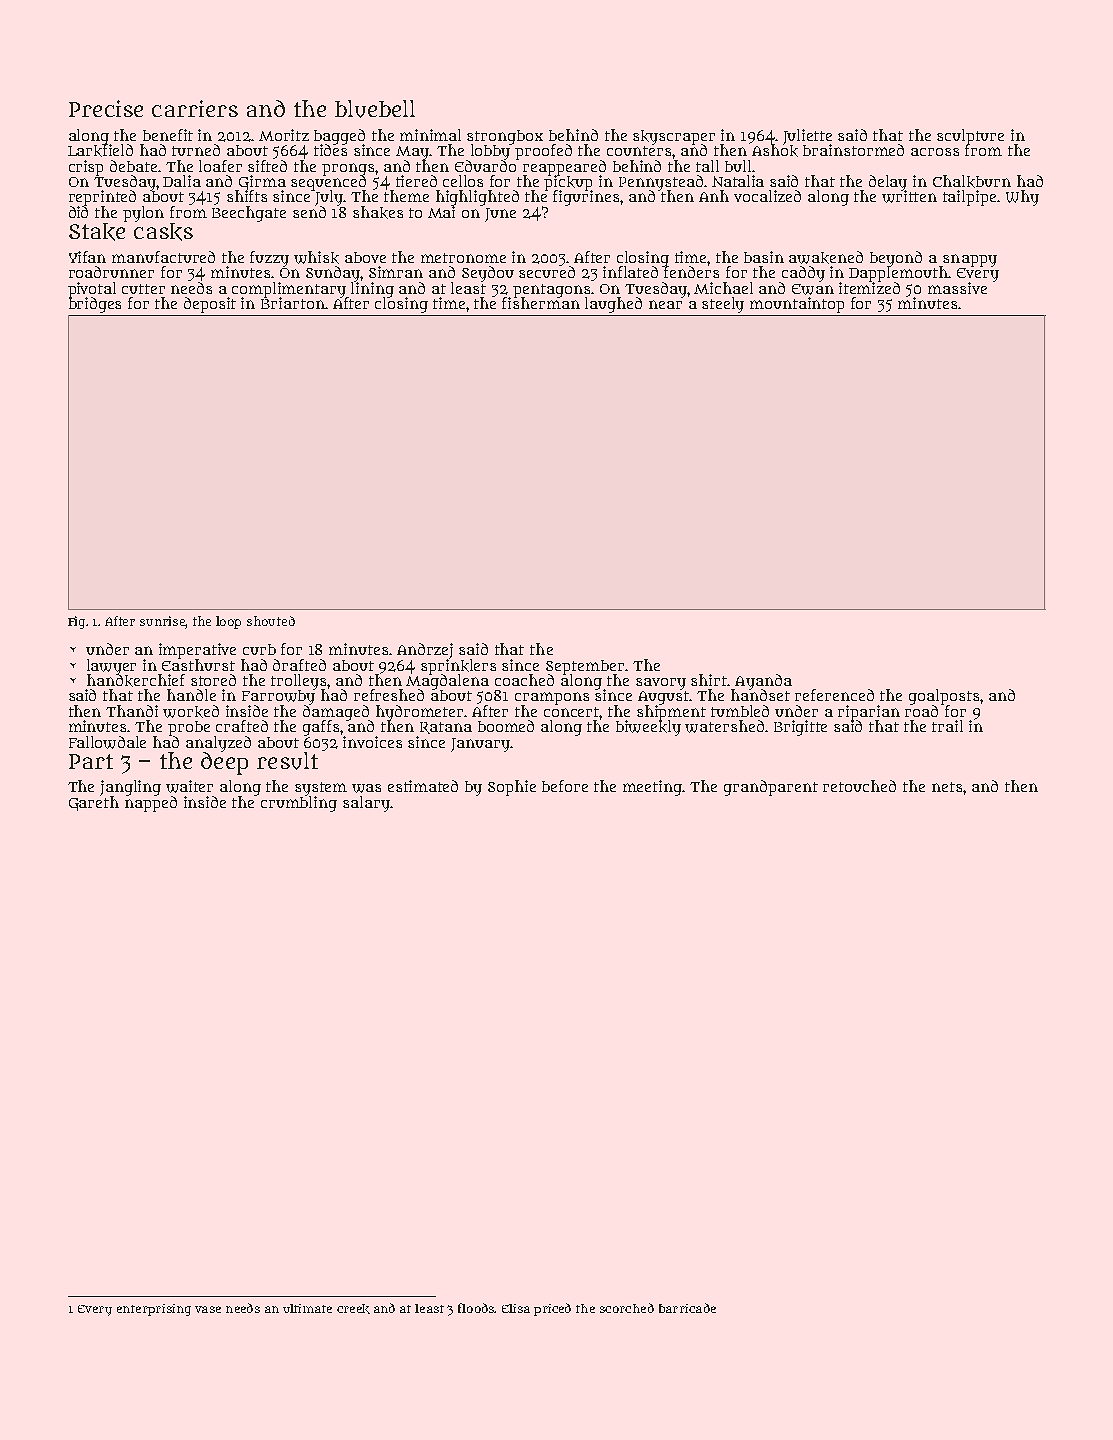  Describe the element at coordinates (969, 198) in the document. I see `tailpipe` at that location.
